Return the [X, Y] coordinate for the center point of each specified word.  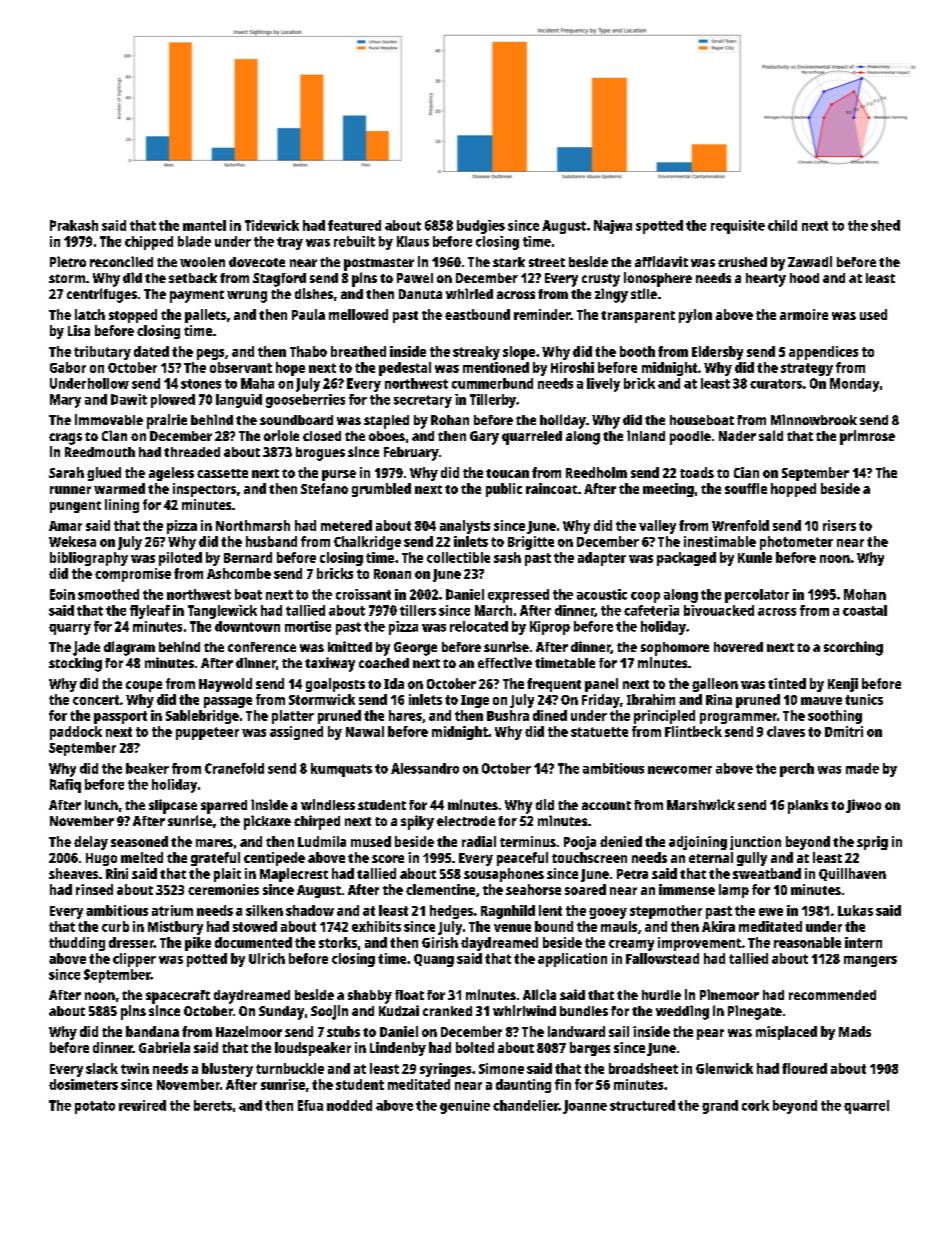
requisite [738, 227]
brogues [320, 454]
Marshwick [701, 804]
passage [228, 702]
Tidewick [272, 225]
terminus [528, 841]
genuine [465, 1107]
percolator [757, 596]
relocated [479, 626]
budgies [481, 227]
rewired [142, 1105]
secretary [423, 401]
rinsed [94, 889]
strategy [807, 369]
